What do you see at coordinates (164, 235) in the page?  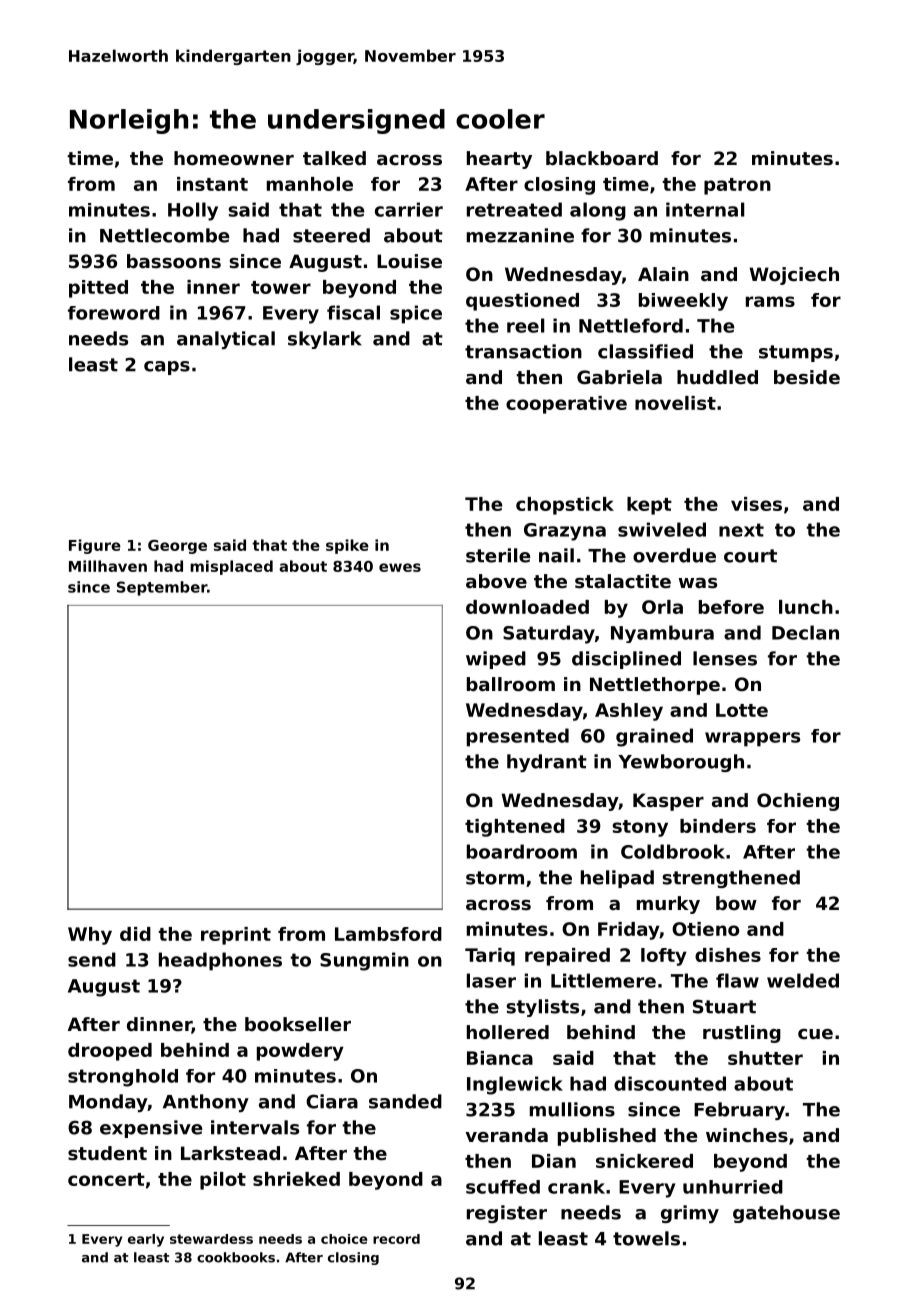 I see `Nettlecombe` at bounding box center [164, 235].
